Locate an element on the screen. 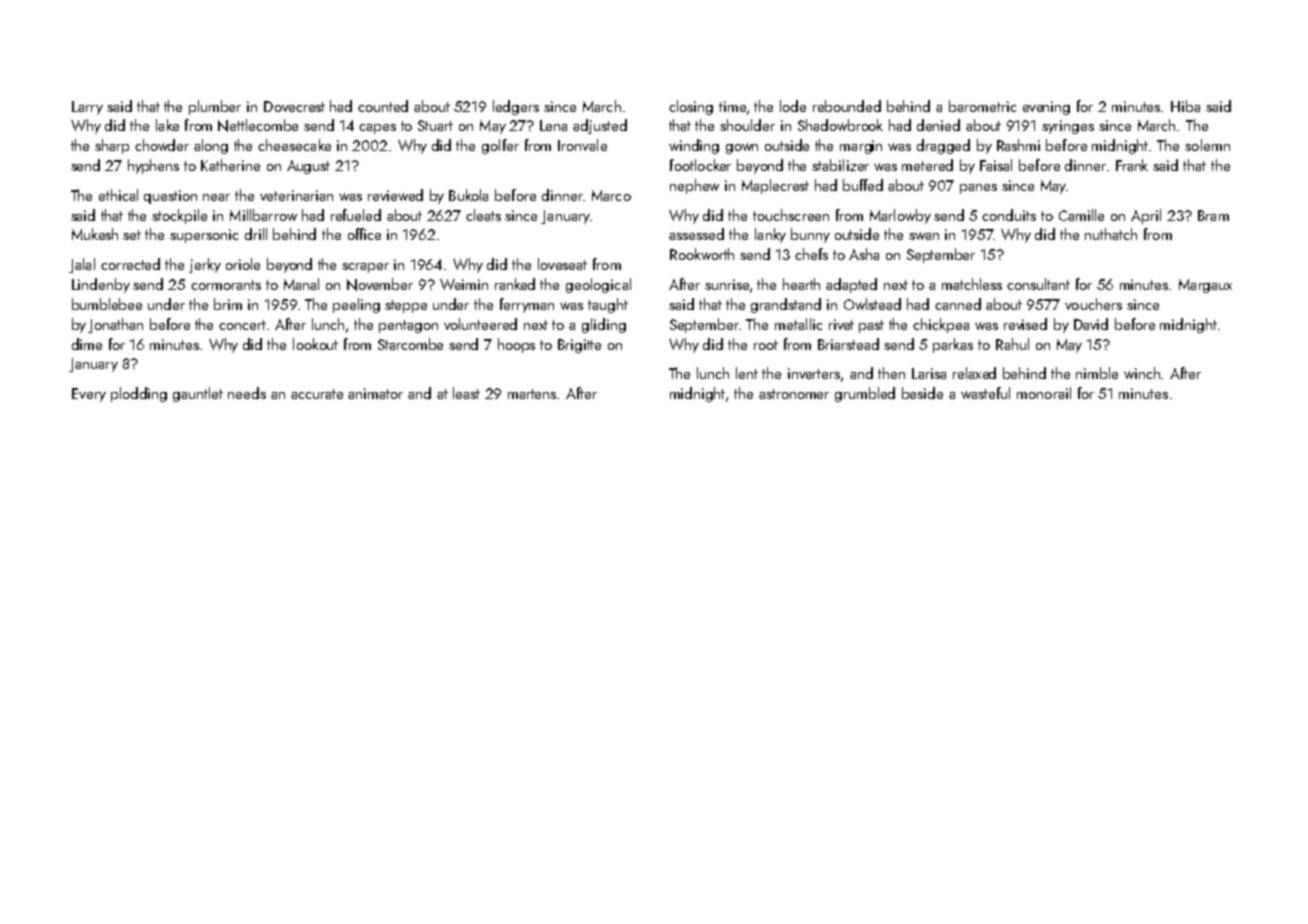  accurate is located at coordinates (317, 394).
